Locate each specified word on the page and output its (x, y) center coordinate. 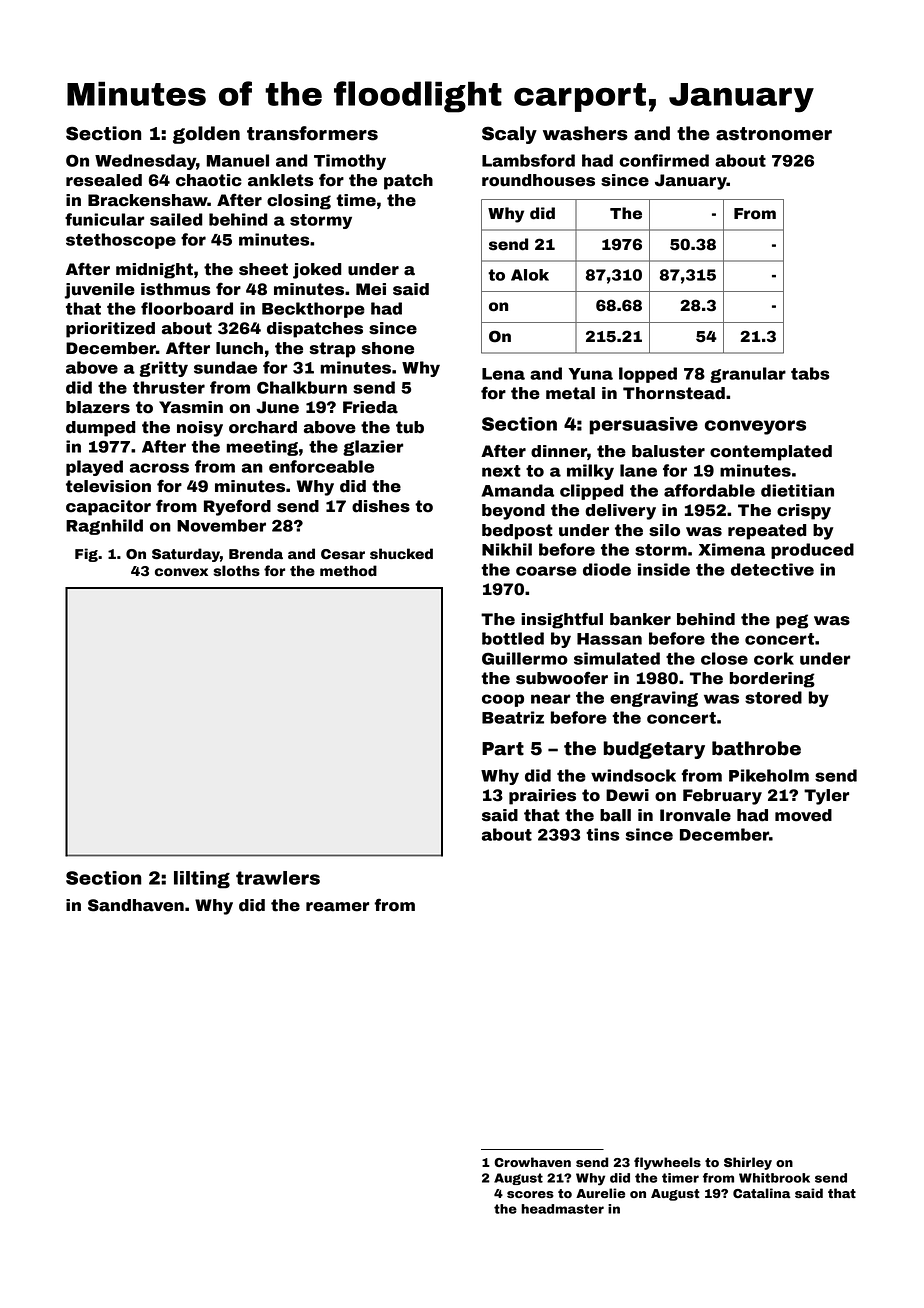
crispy (804, 512)
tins (603, 834)
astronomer (774, 134)
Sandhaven (136, 905)
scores (530, 1194)
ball (615, 815)
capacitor (108, 508)
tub (410, 427)
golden (206, 135)
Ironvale (695, 815)
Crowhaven (532, 1162)
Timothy (350, 162)
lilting (202, 880)
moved (803, 815)
